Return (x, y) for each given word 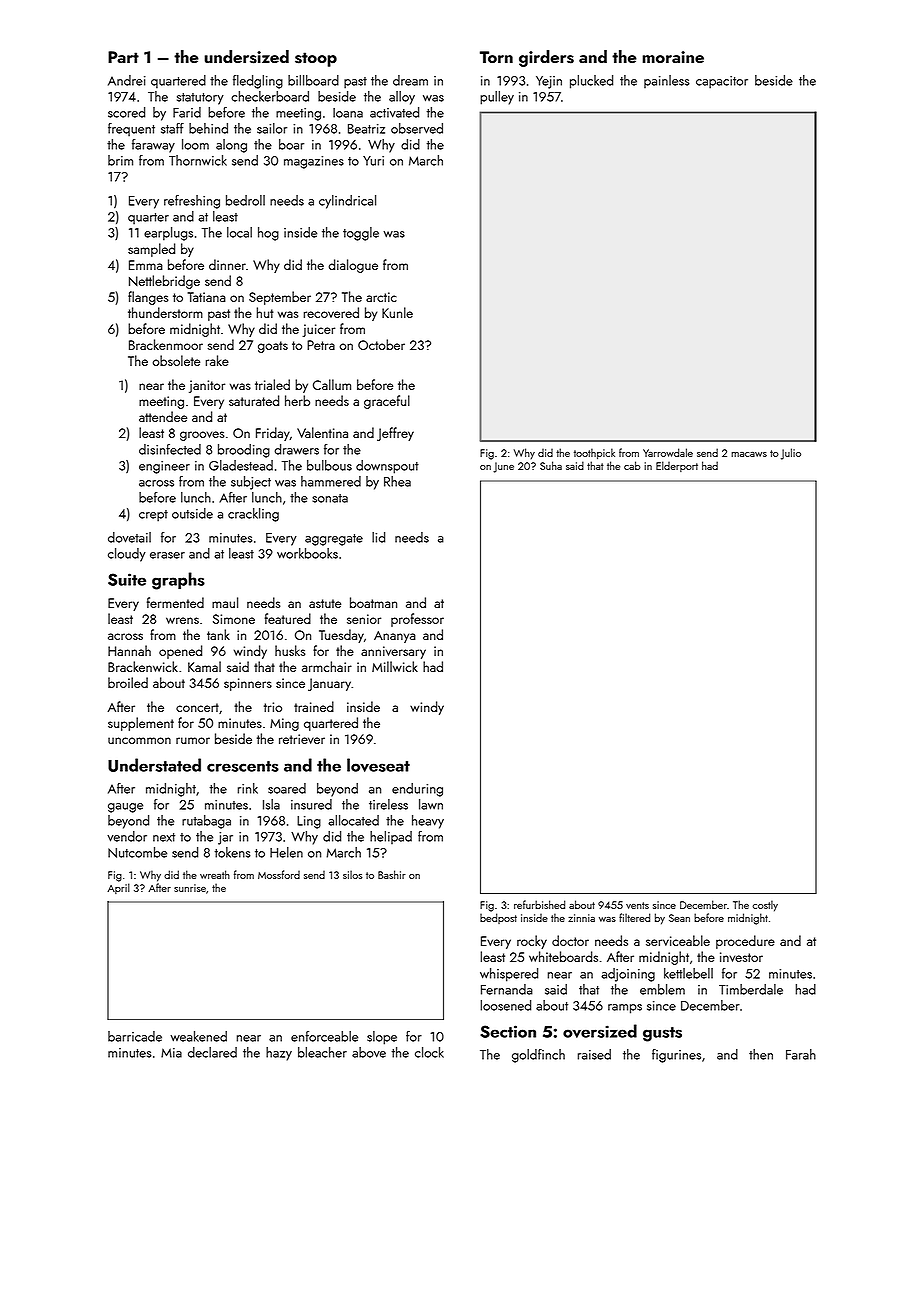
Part (123, 57)
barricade (135, 1036)
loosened (505, 1005)
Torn (496, 57)
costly (765, 906)
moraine (673, 57)
